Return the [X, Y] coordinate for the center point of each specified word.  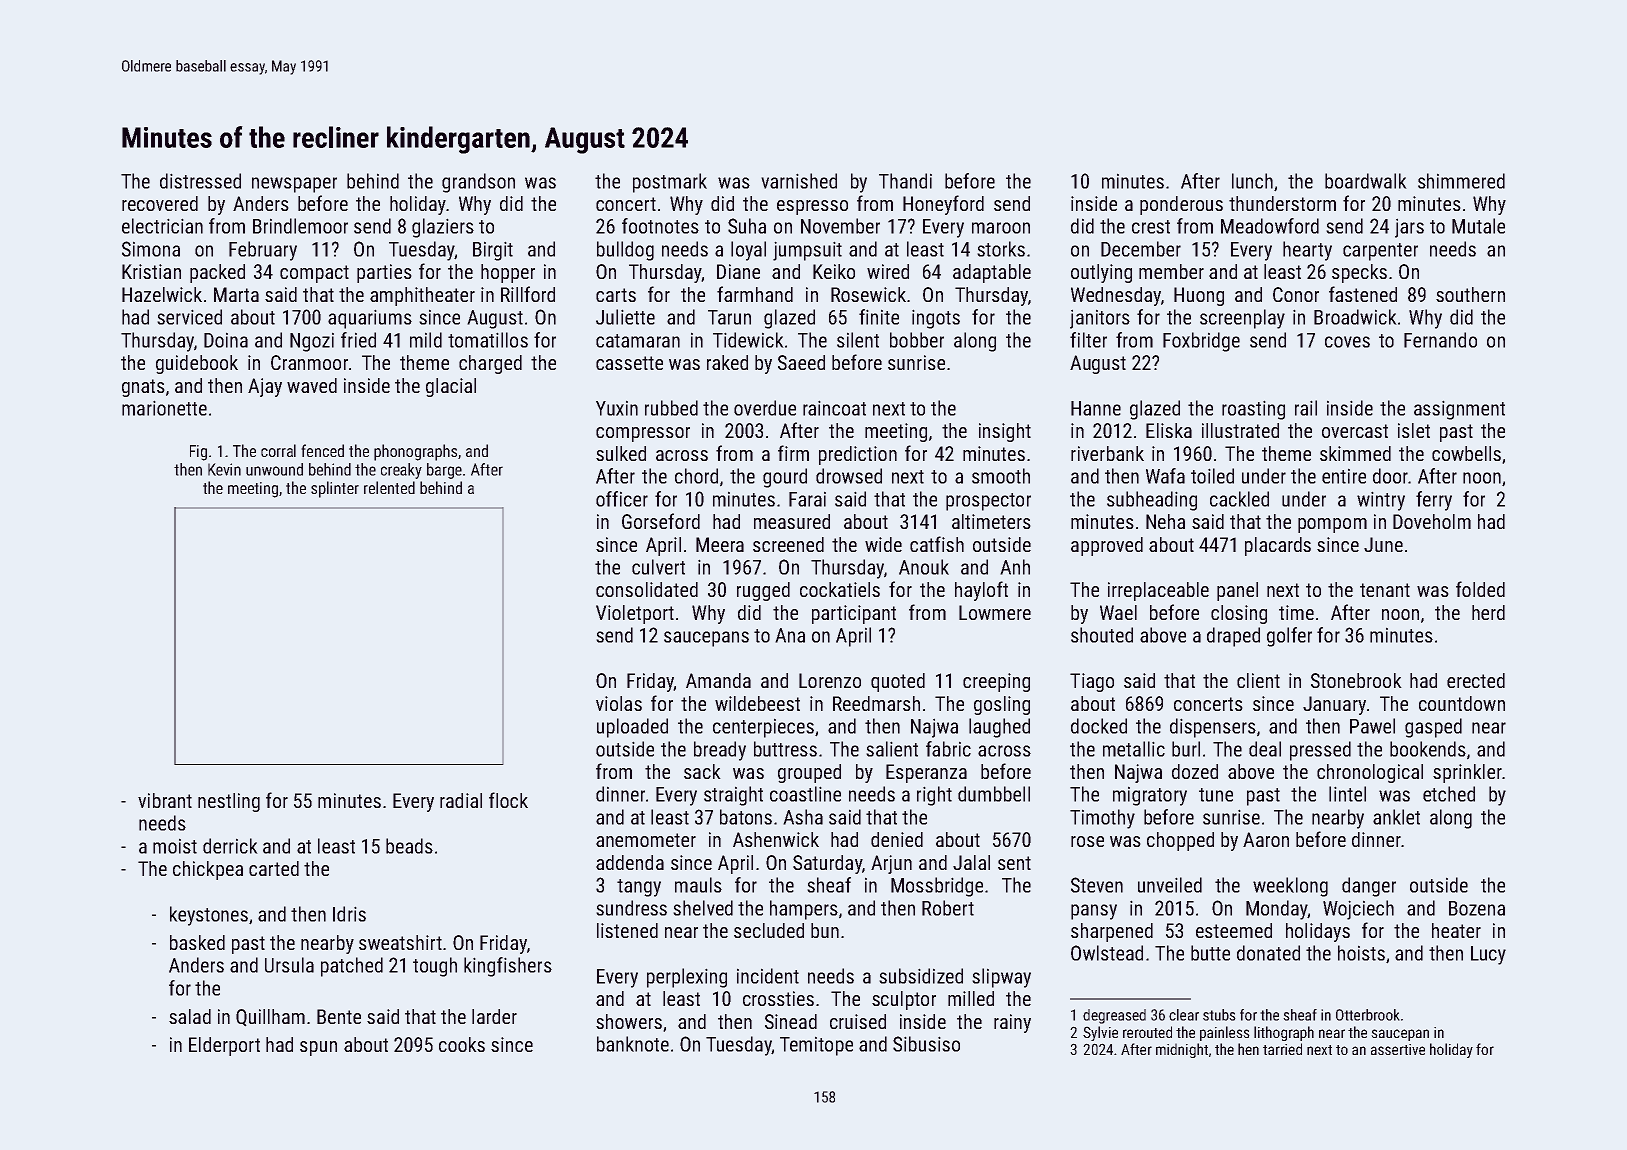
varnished [799, 181]
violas [619, 703]
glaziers [443, 228]
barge [444, 471]
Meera [720, 544]
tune [1216, 795]
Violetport [635, 614]
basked [197, 942]
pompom [1332, 525]
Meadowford [1270, 226]
